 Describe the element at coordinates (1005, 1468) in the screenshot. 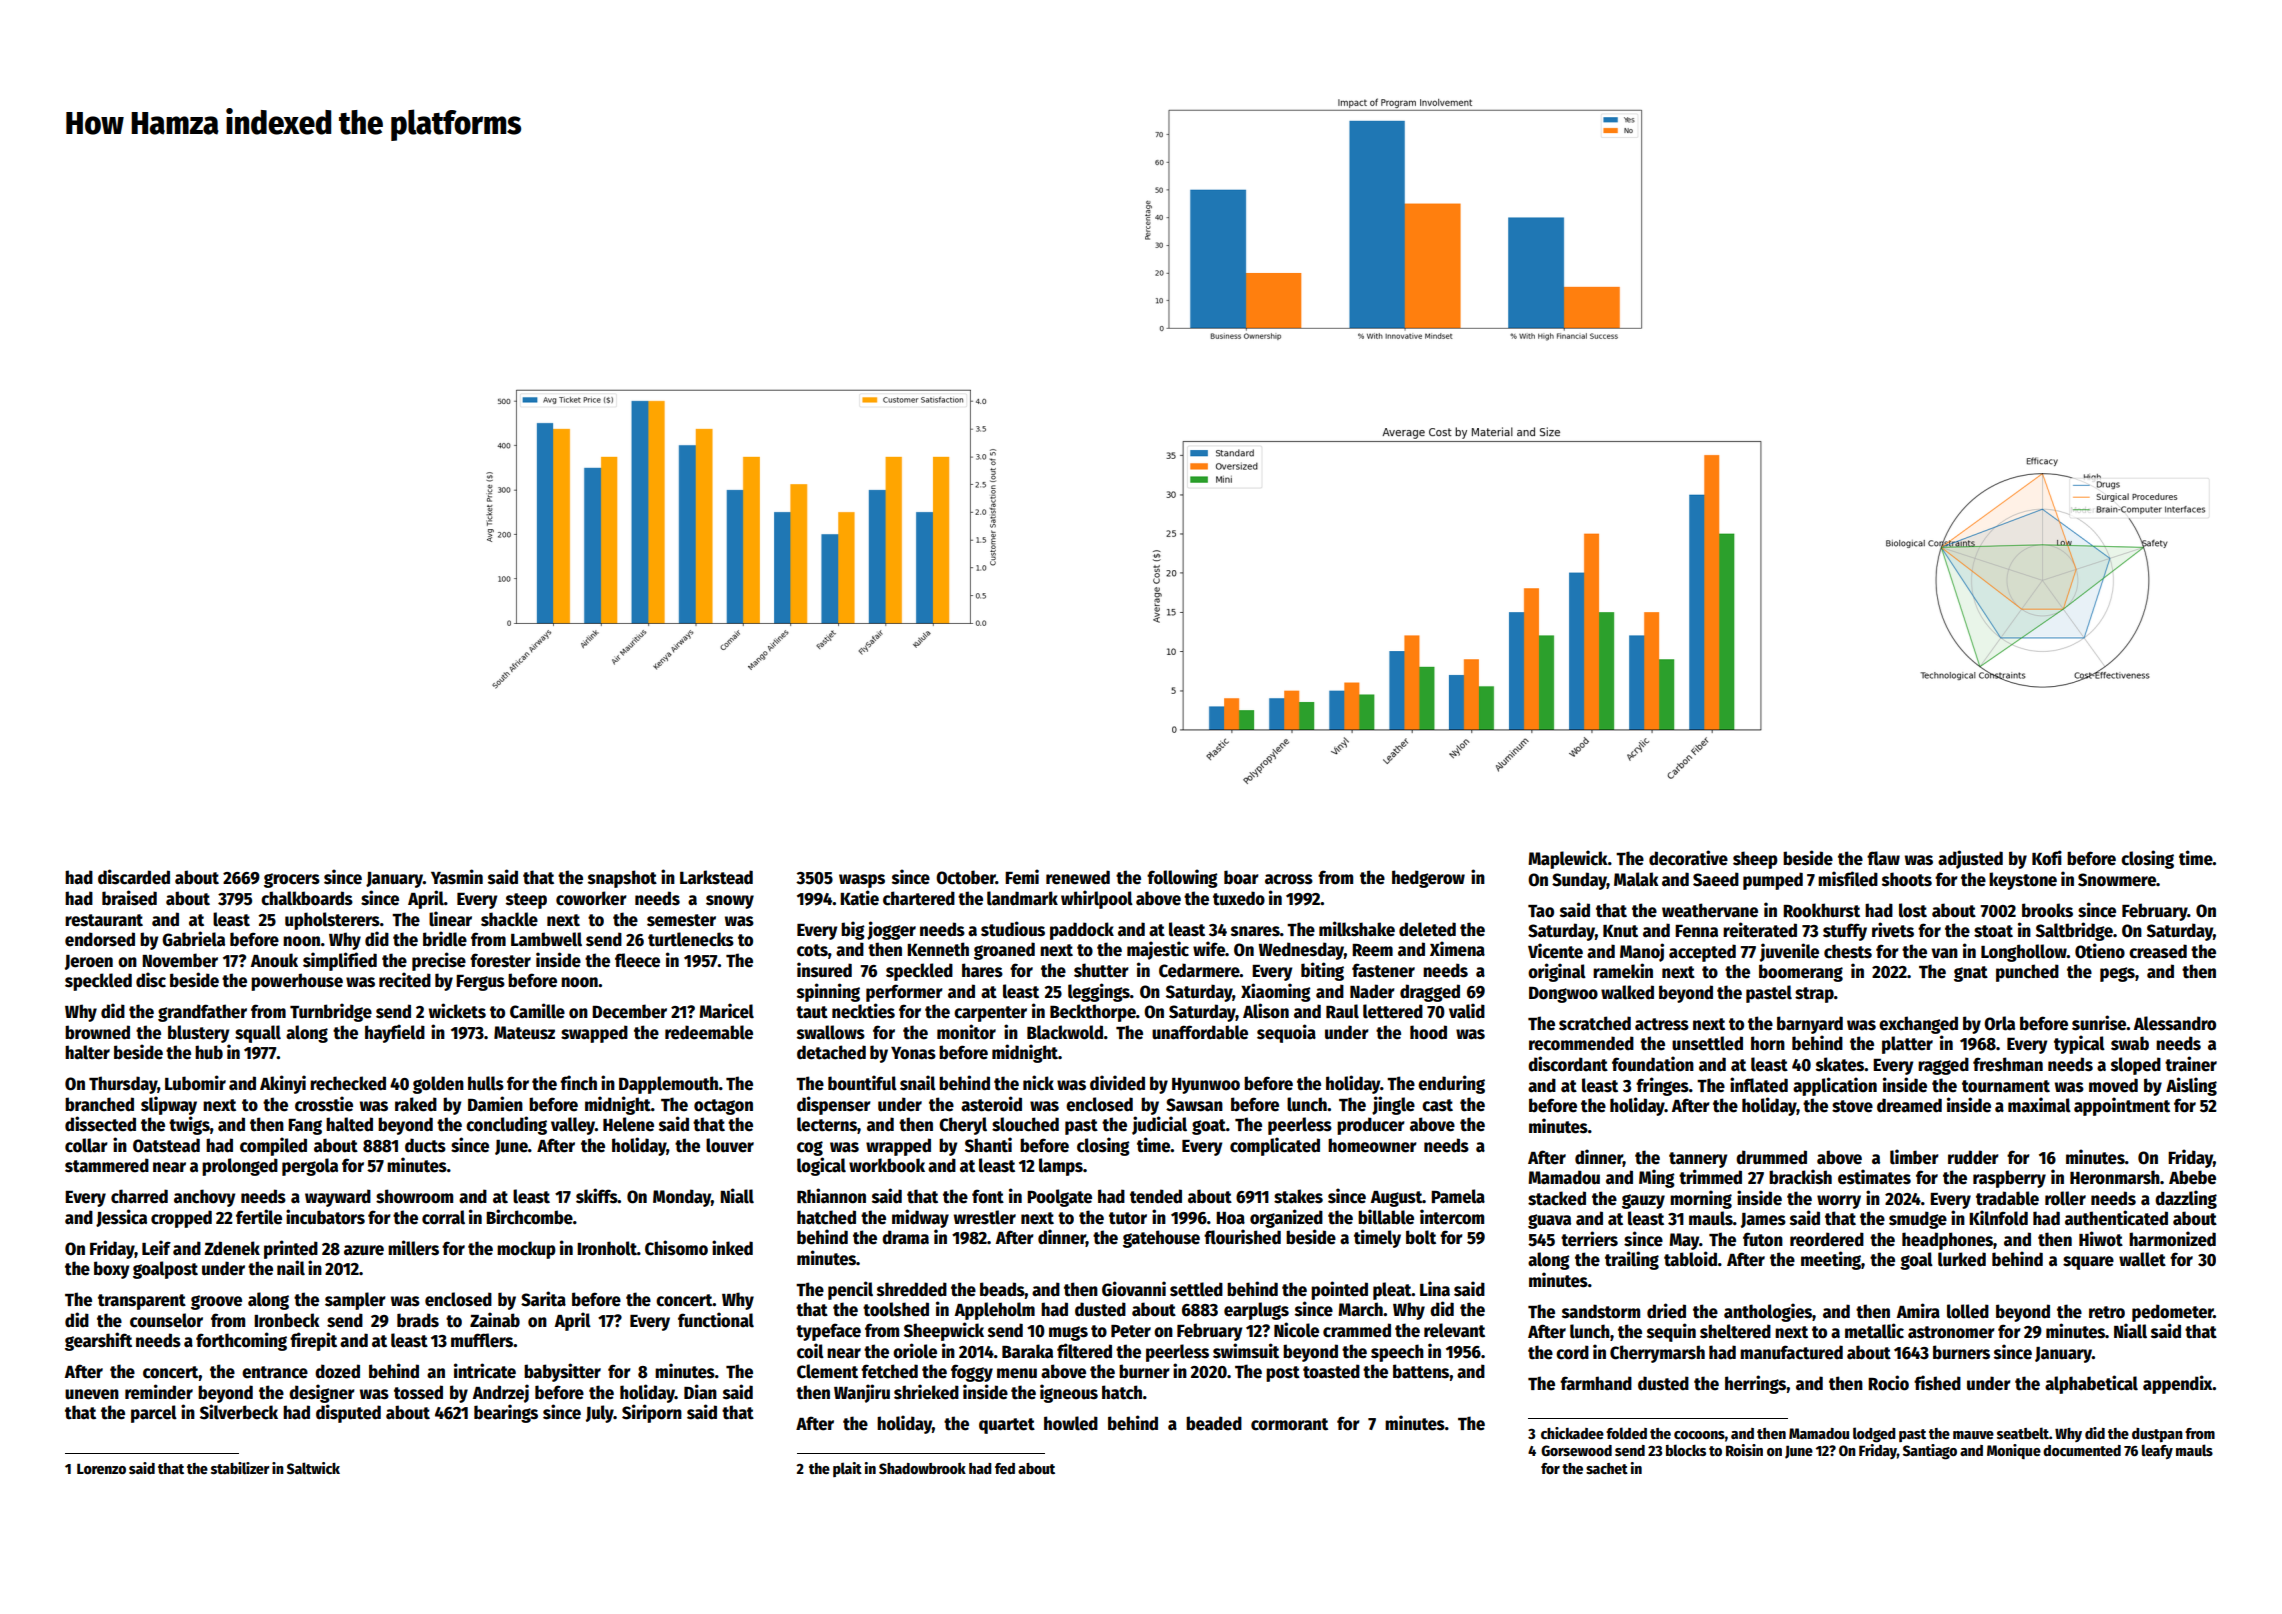

I see `fed` at that location.
